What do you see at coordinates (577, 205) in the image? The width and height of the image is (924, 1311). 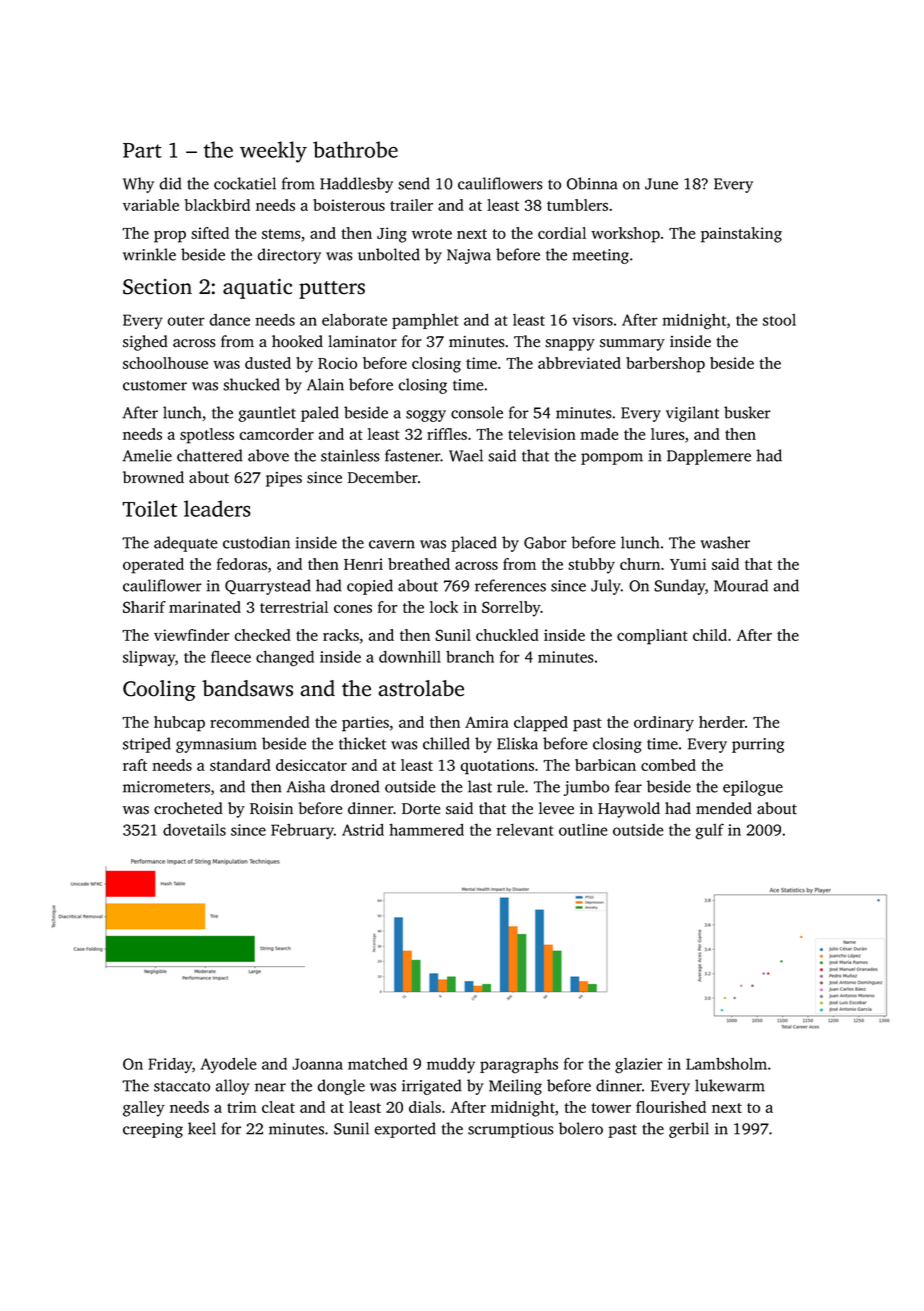 I see `tumblers` at bounding box center [577, 205].
